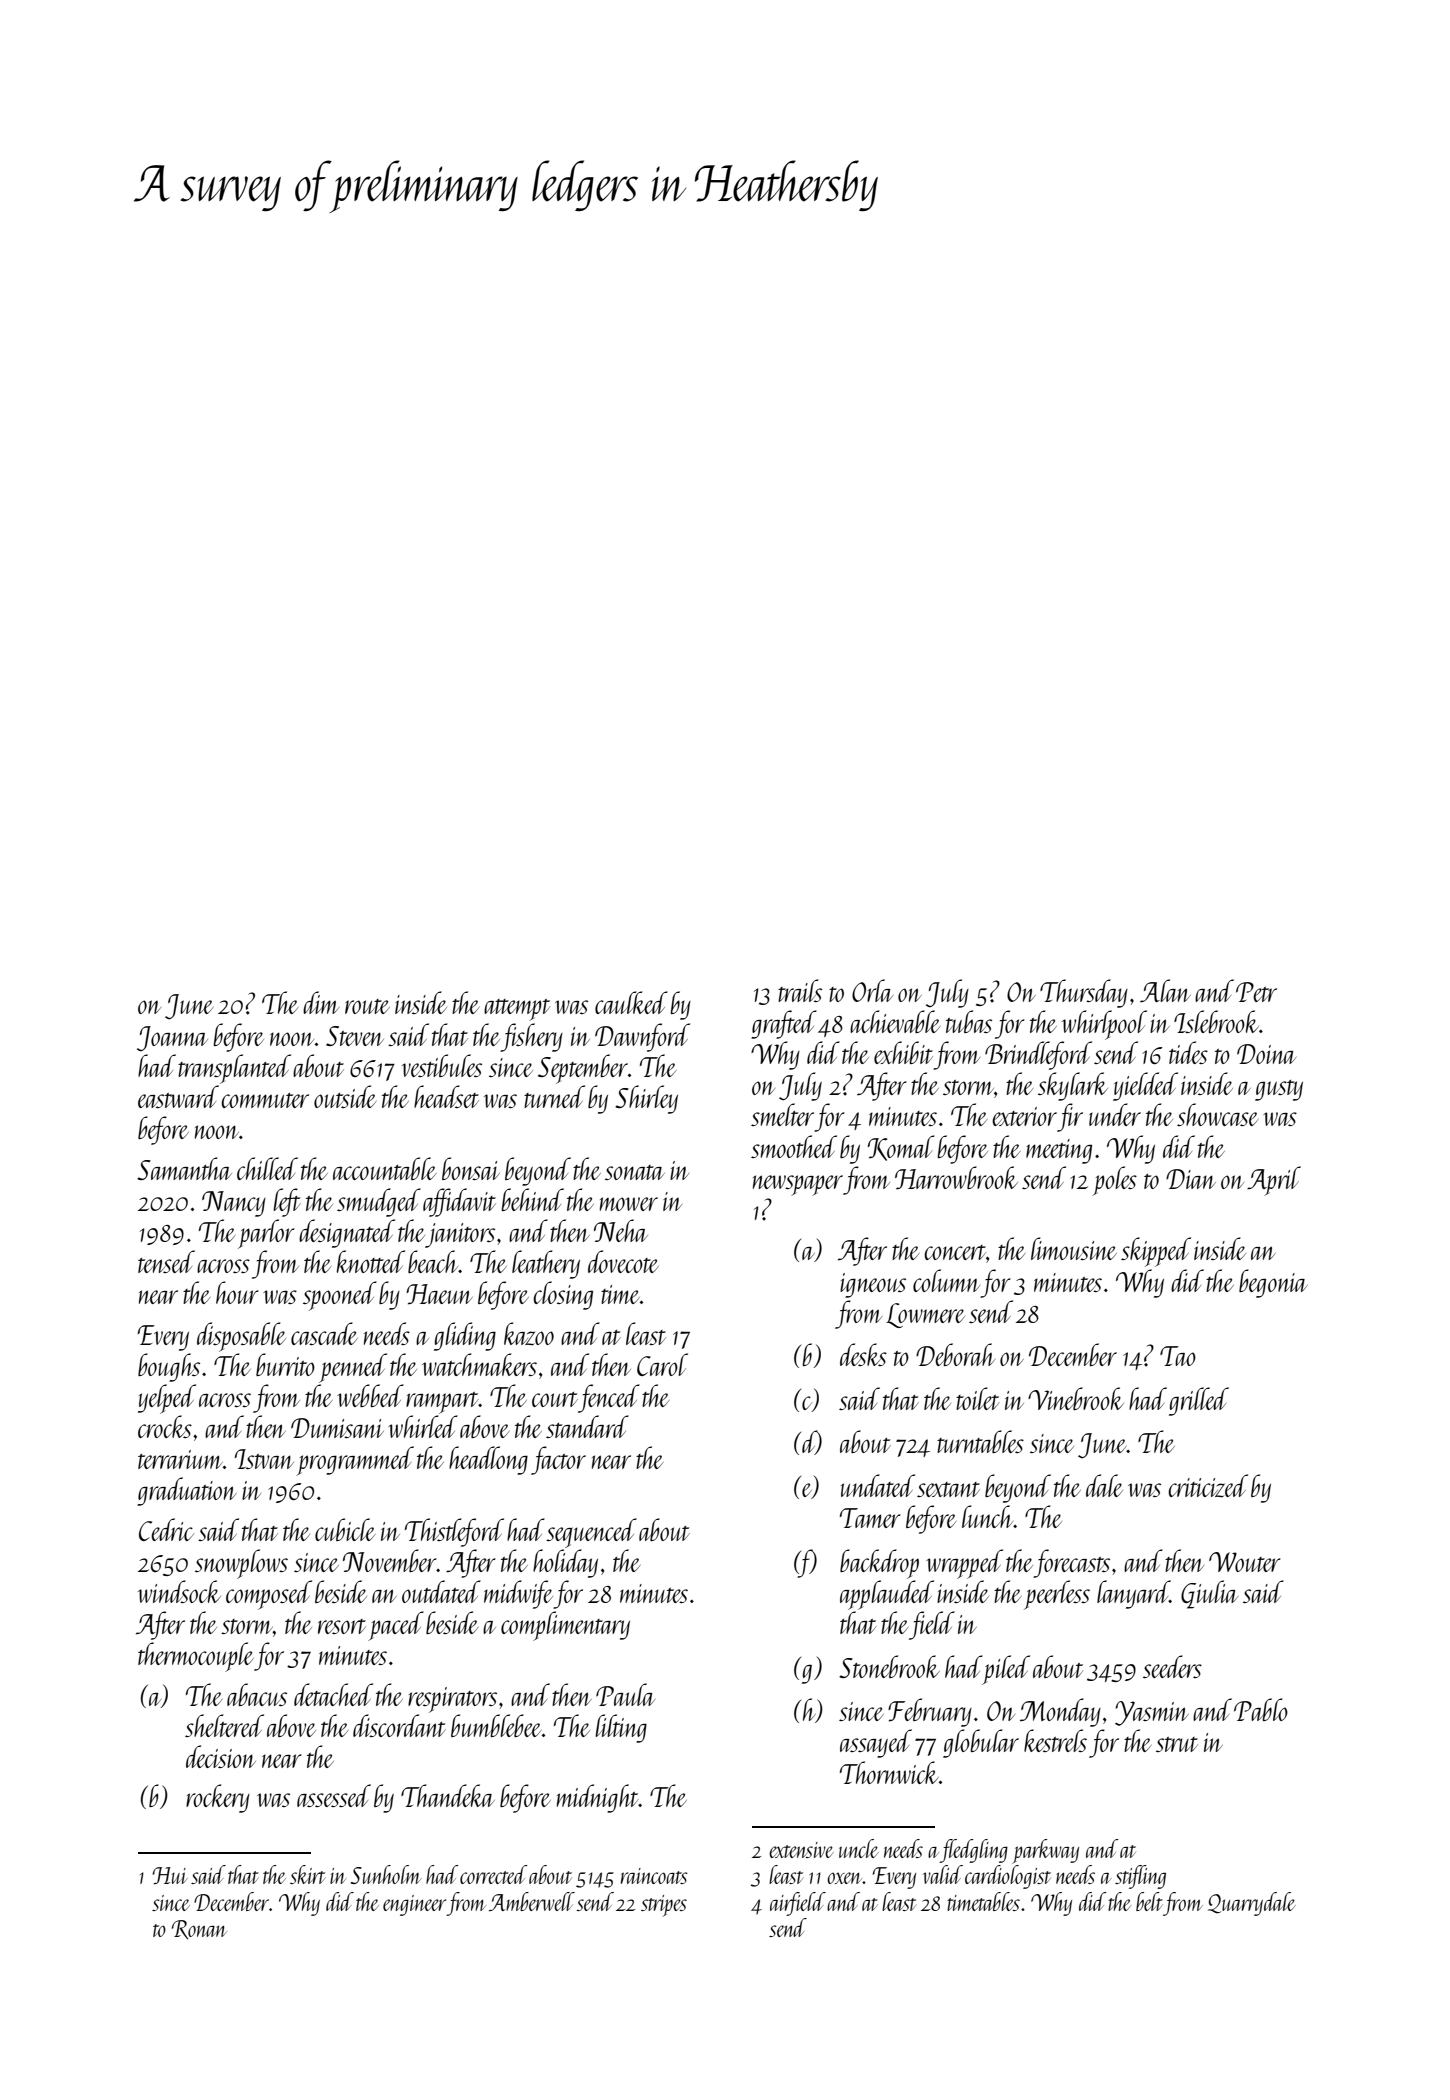 This image has height=2100, width=1450. What do you see at coordinates (355, 1036) in the image?
I see `Steven` at bounding box center [355, 1036].
